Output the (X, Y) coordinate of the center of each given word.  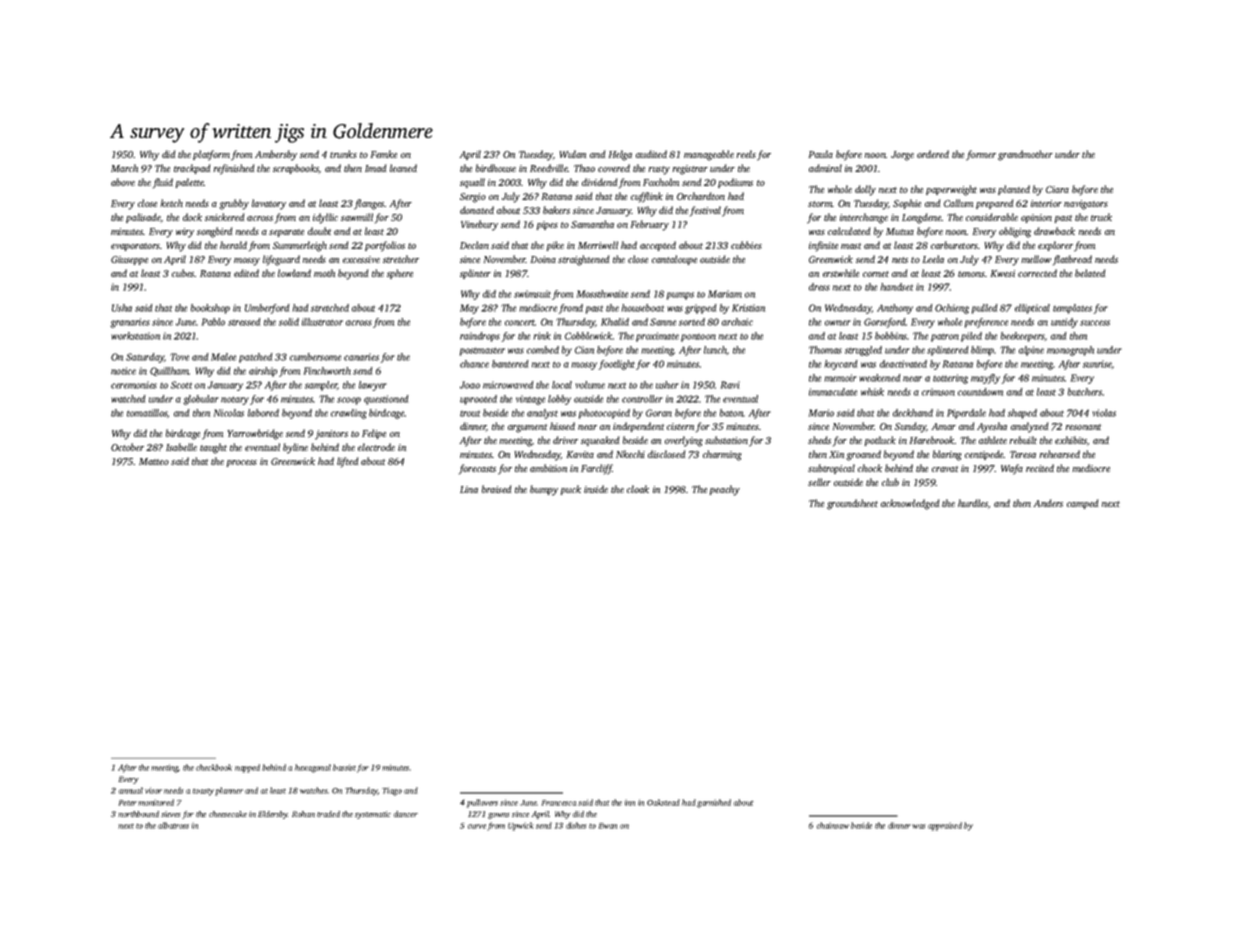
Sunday (910, 427)
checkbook (214, 767)
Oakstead (663, 802)
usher (667, 385)
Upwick (521, 826)
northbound (138, 814)
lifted (347, 462)
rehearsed (1059, 454)
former (981, 155)
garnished (714, 803)
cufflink (647, 197)
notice (123, 371)
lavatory (269, 204)
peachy (724, 490)
